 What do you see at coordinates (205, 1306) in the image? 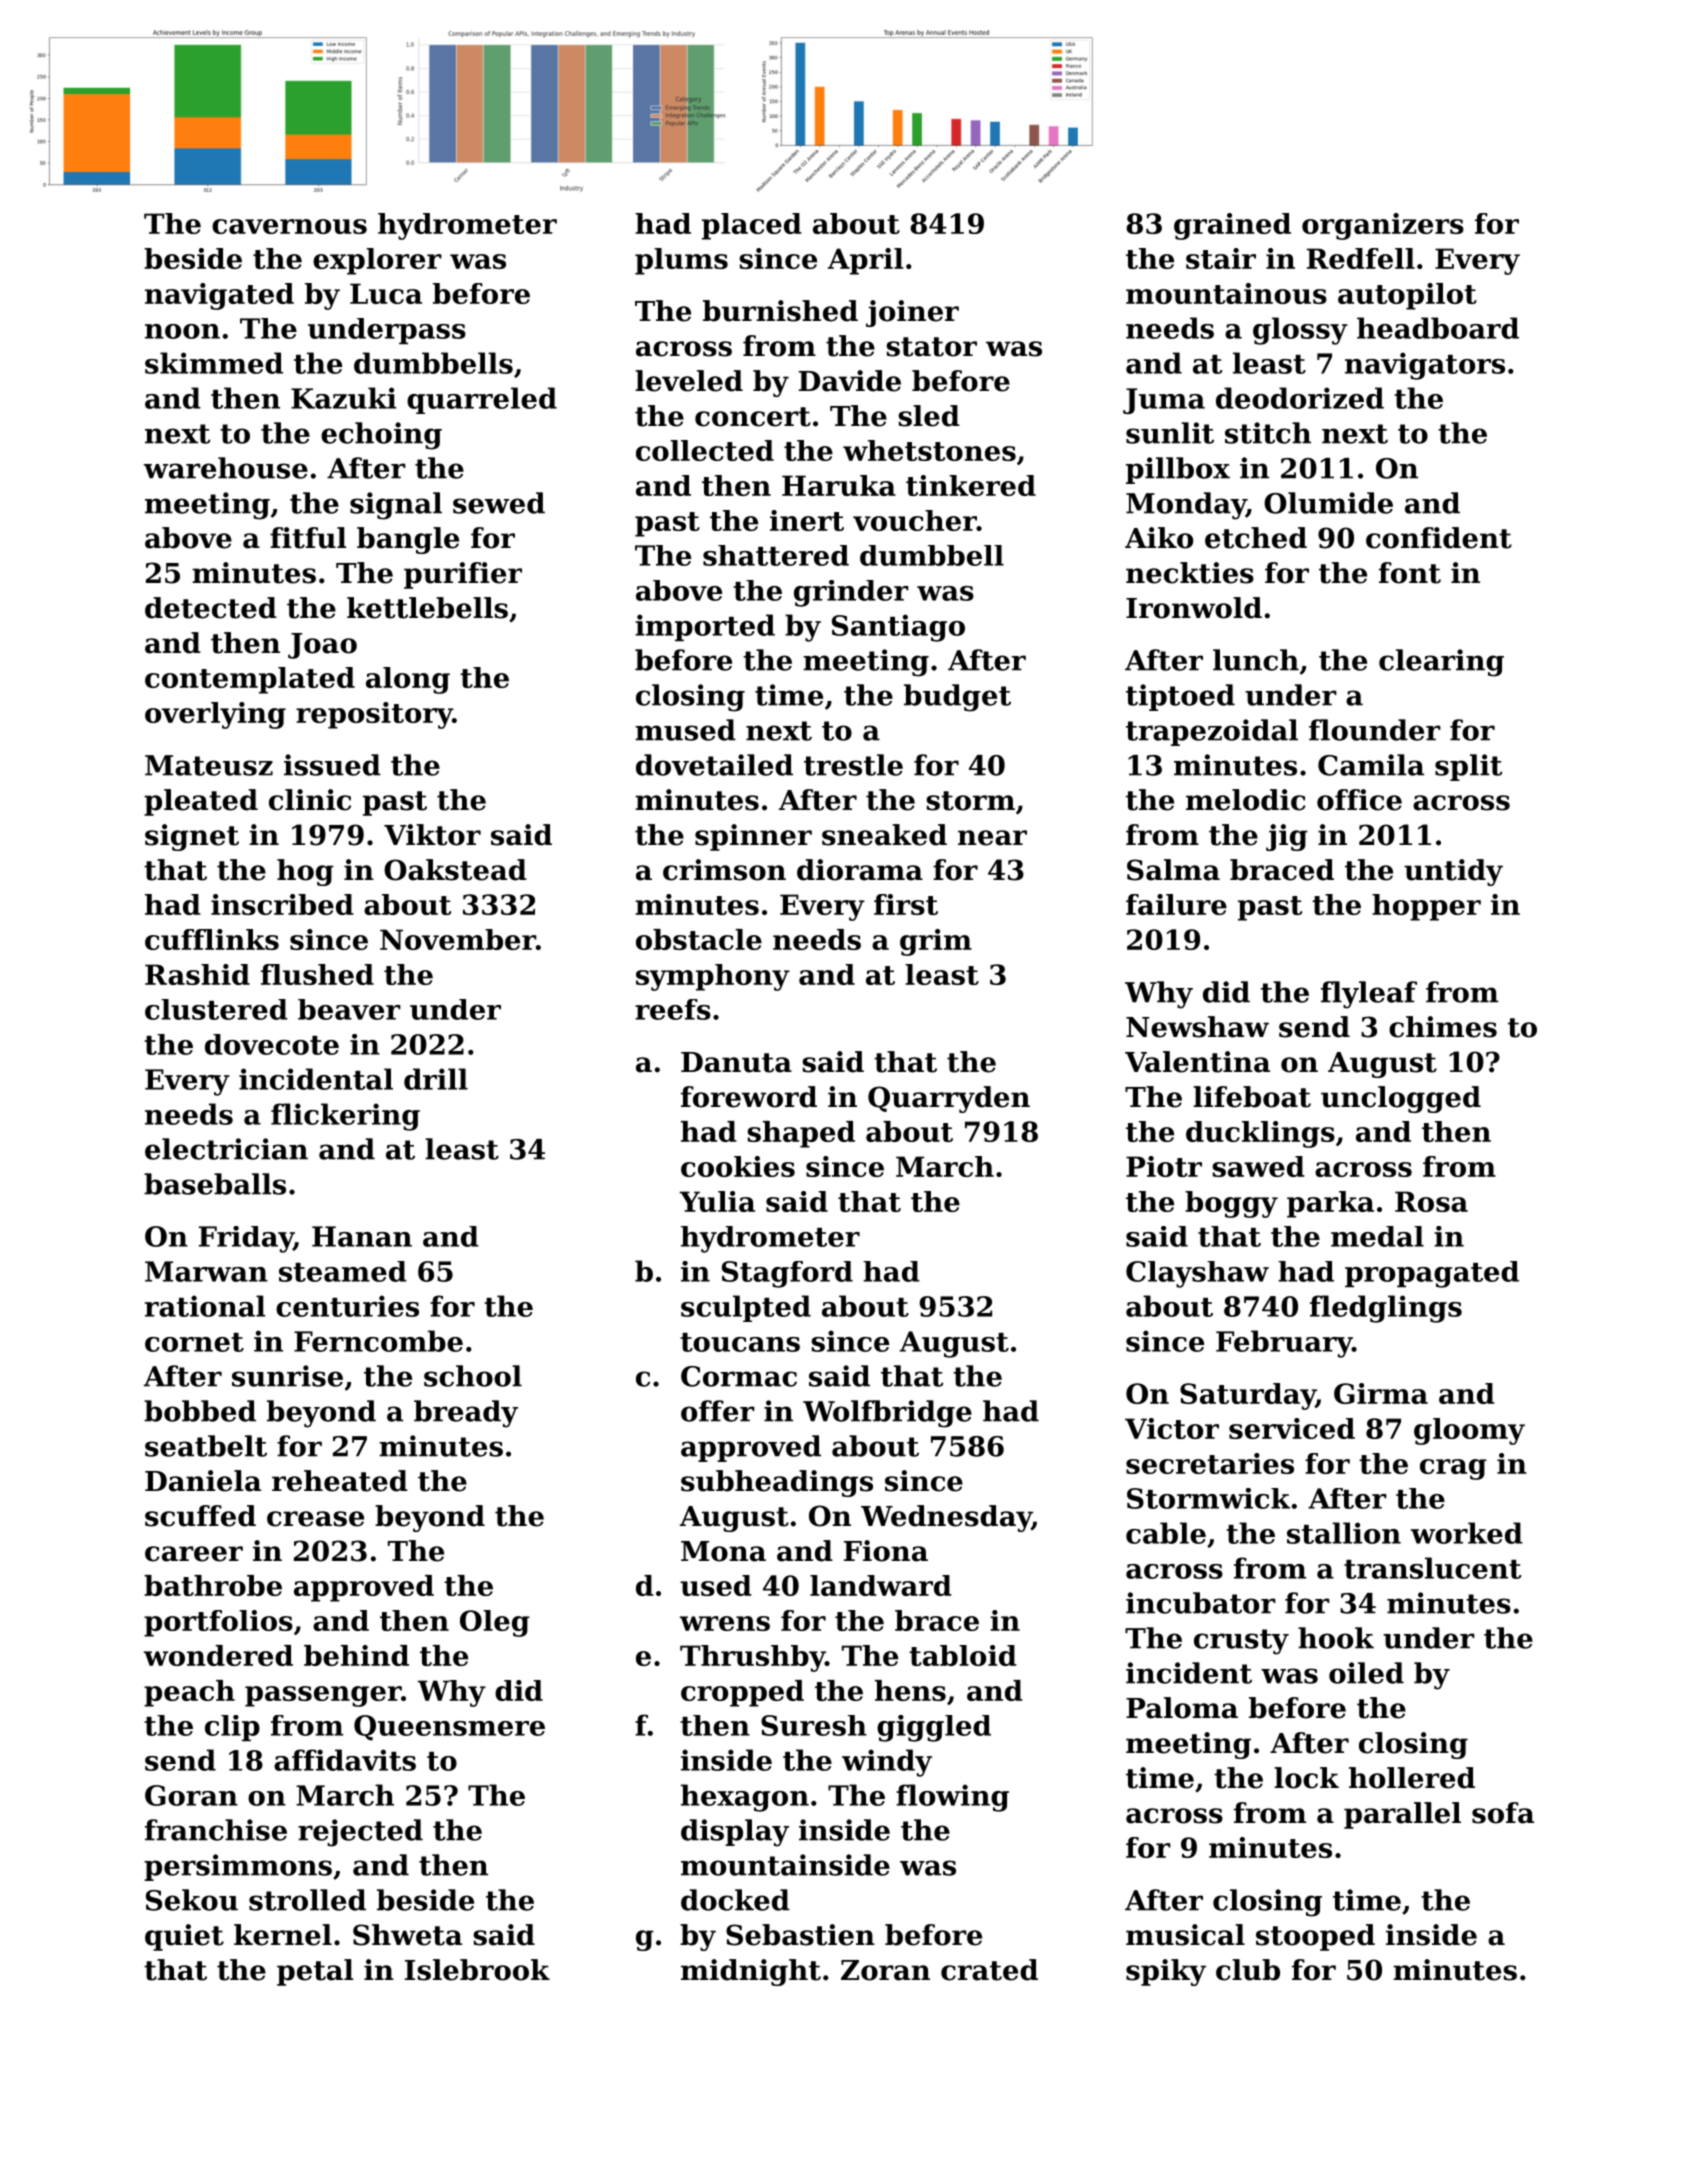
I see `rational` at bounding box center [205, 1306].
